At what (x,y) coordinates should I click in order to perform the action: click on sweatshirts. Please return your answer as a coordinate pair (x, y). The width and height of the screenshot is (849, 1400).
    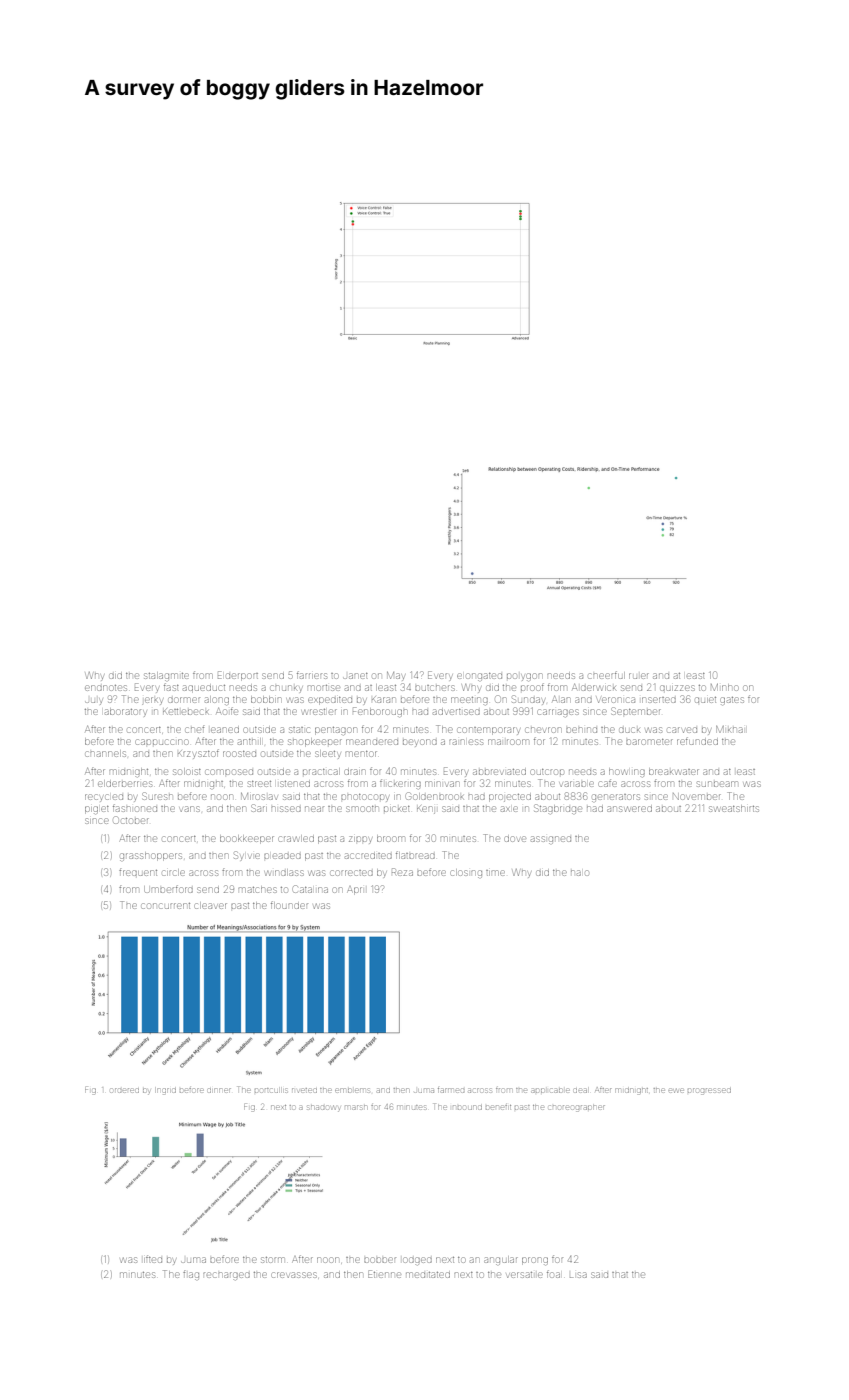
    Looking at the image, I should click on (734, 808).
